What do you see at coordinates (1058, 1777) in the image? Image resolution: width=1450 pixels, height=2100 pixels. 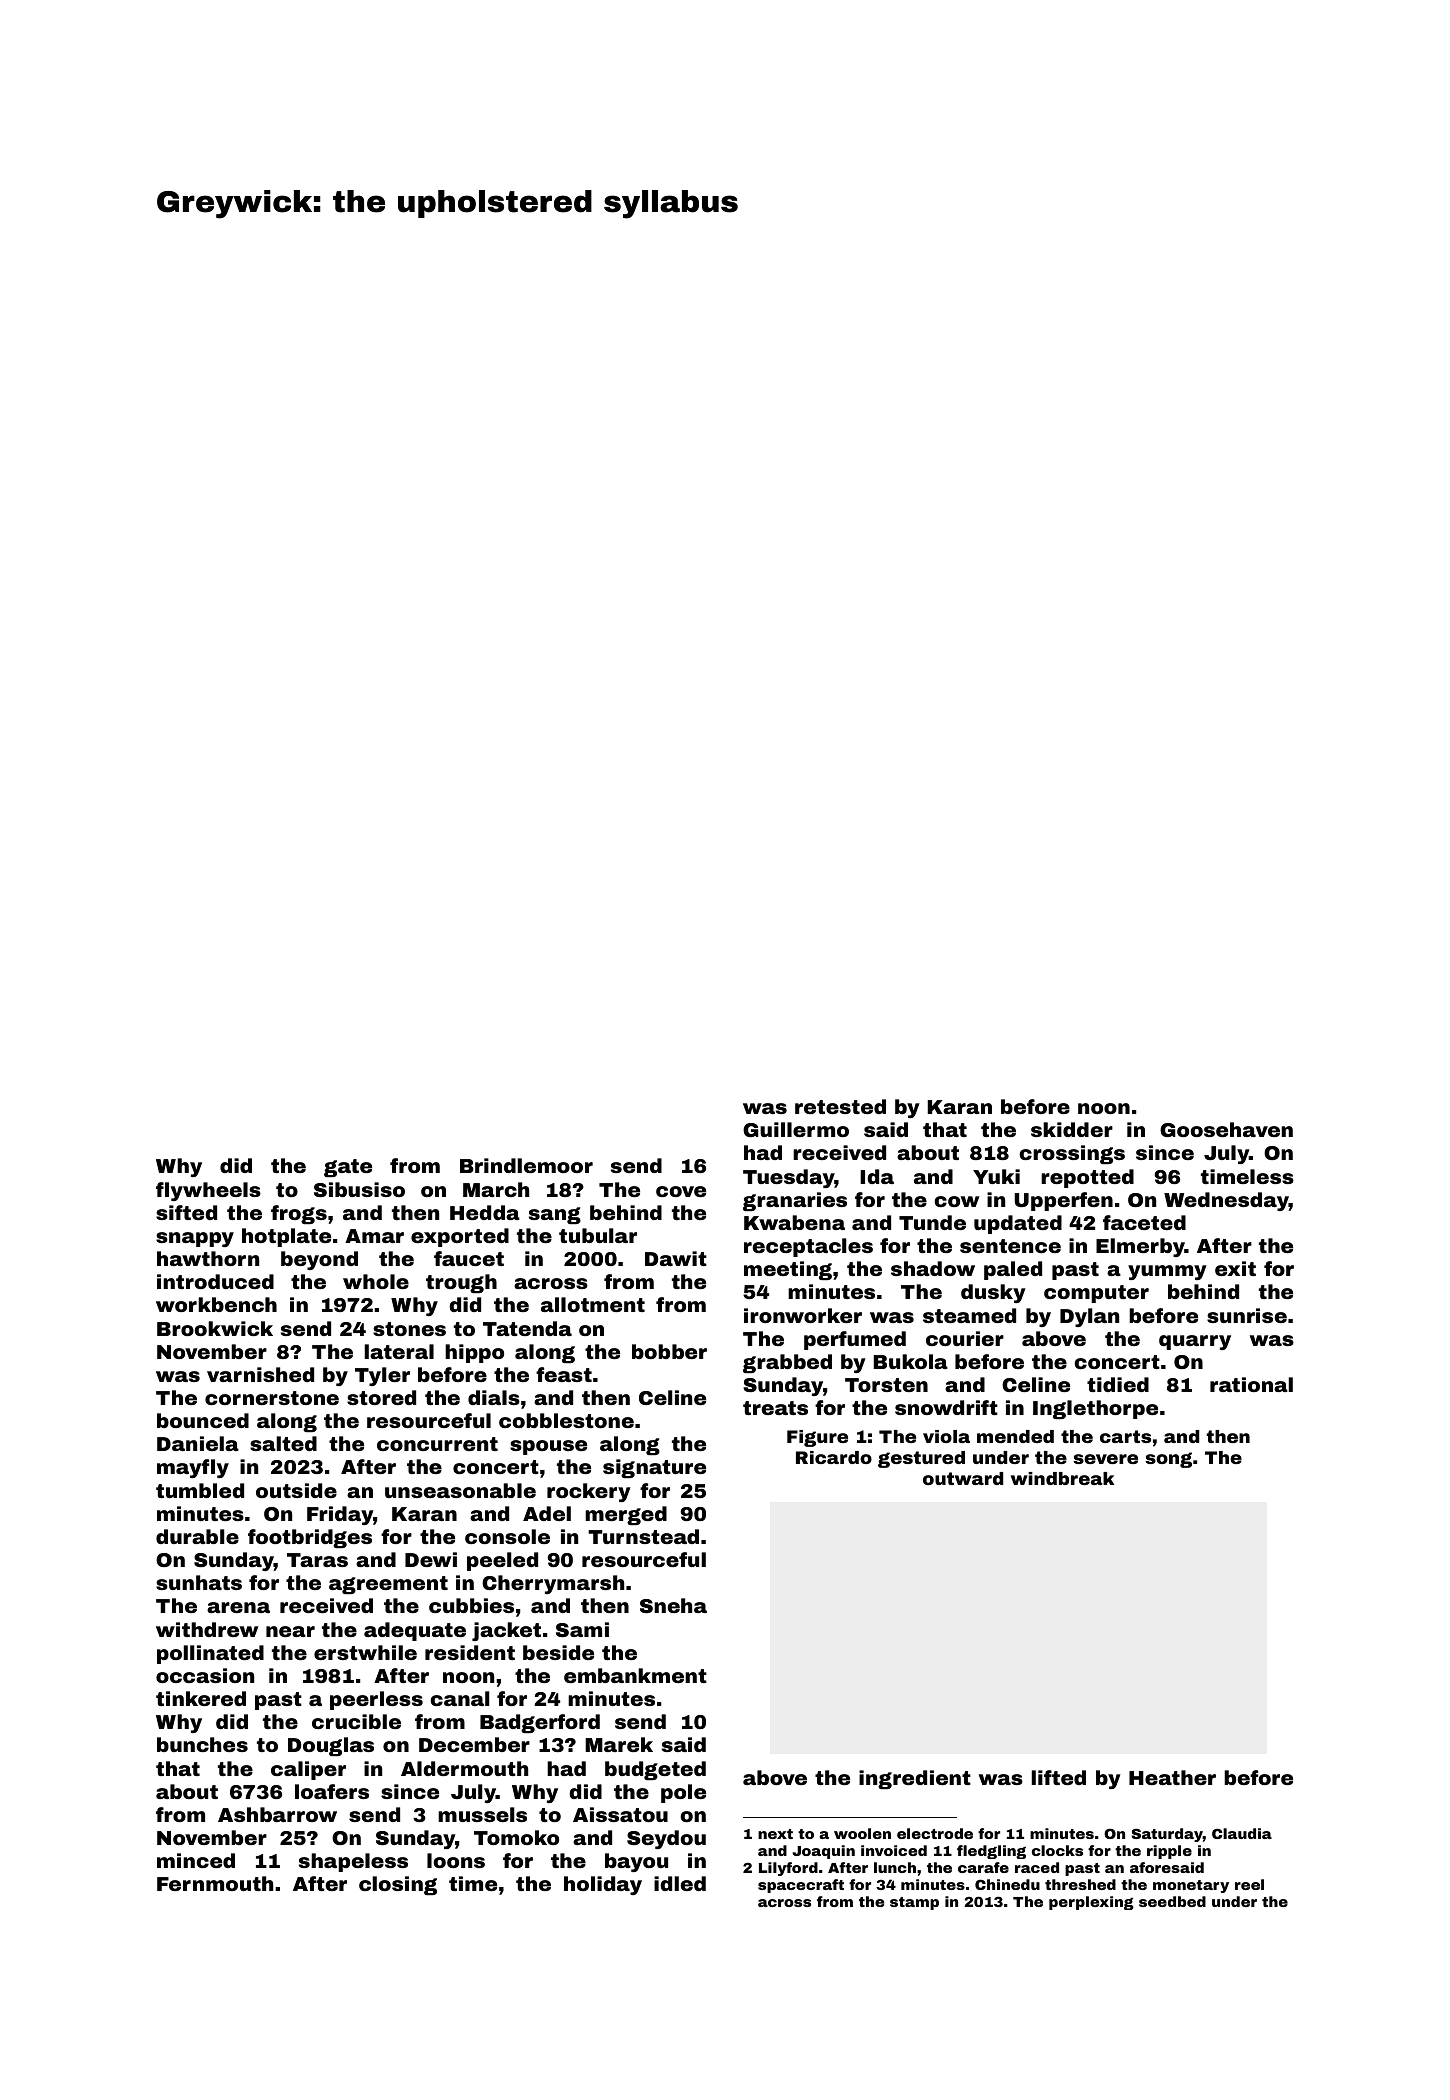 I see `lifted` at bounding box center [1058, 1777].
